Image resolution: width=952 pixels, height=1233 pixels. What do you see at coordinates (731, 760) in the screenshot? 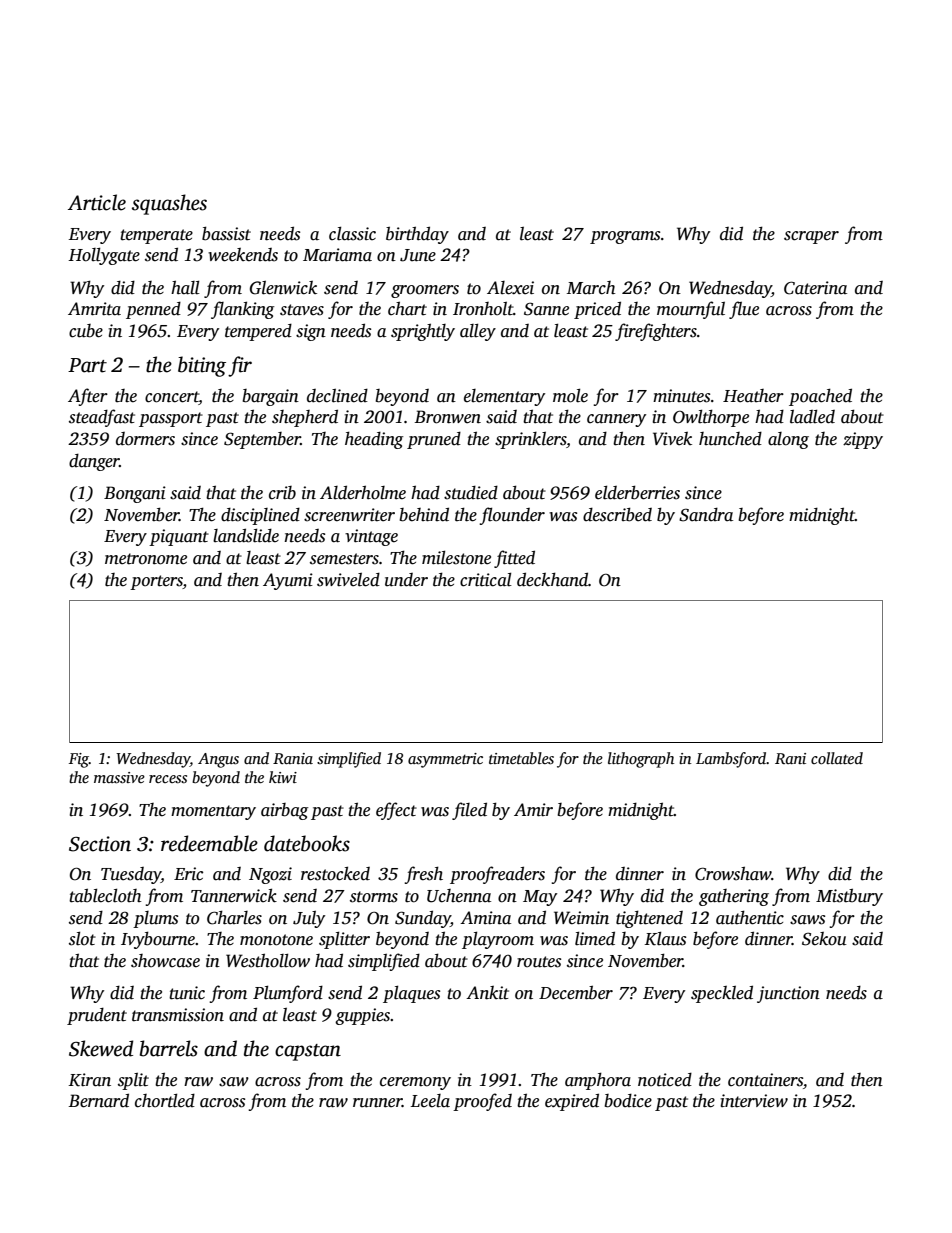
I see `Lambsford` at bounding box center [731, 760].
